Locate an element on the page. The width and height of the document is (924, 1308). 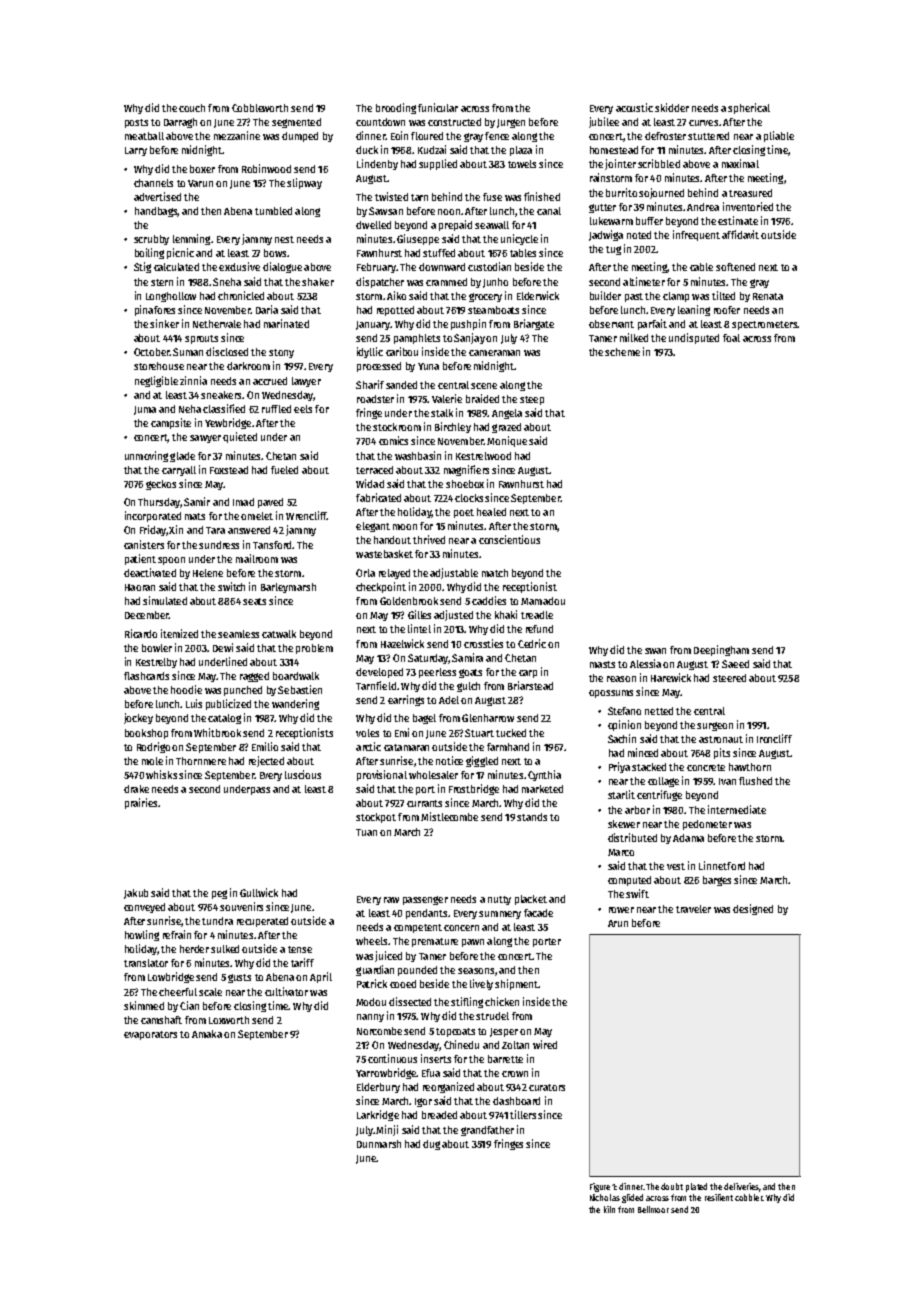
sundress is located at coordinates (219, 545).
